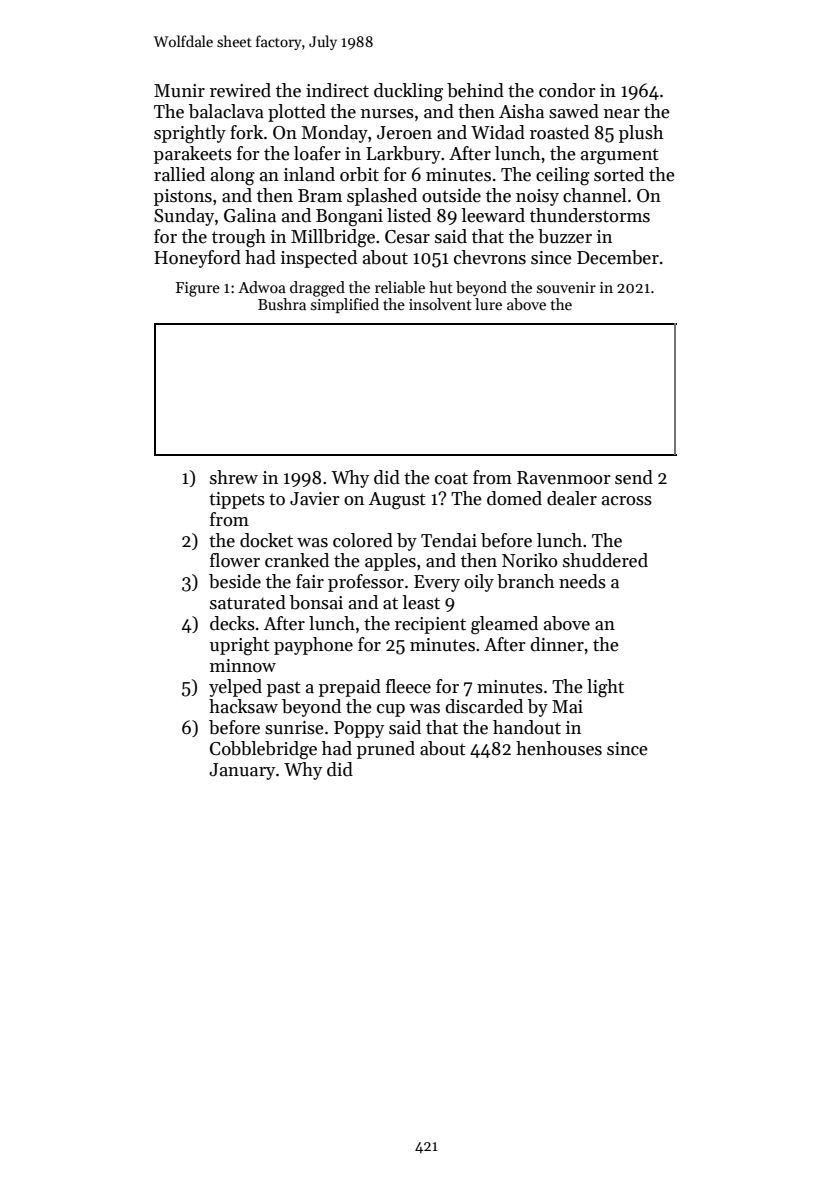  Describe the element at coordinates (622, 114) in the image. I see `near` at that location.
